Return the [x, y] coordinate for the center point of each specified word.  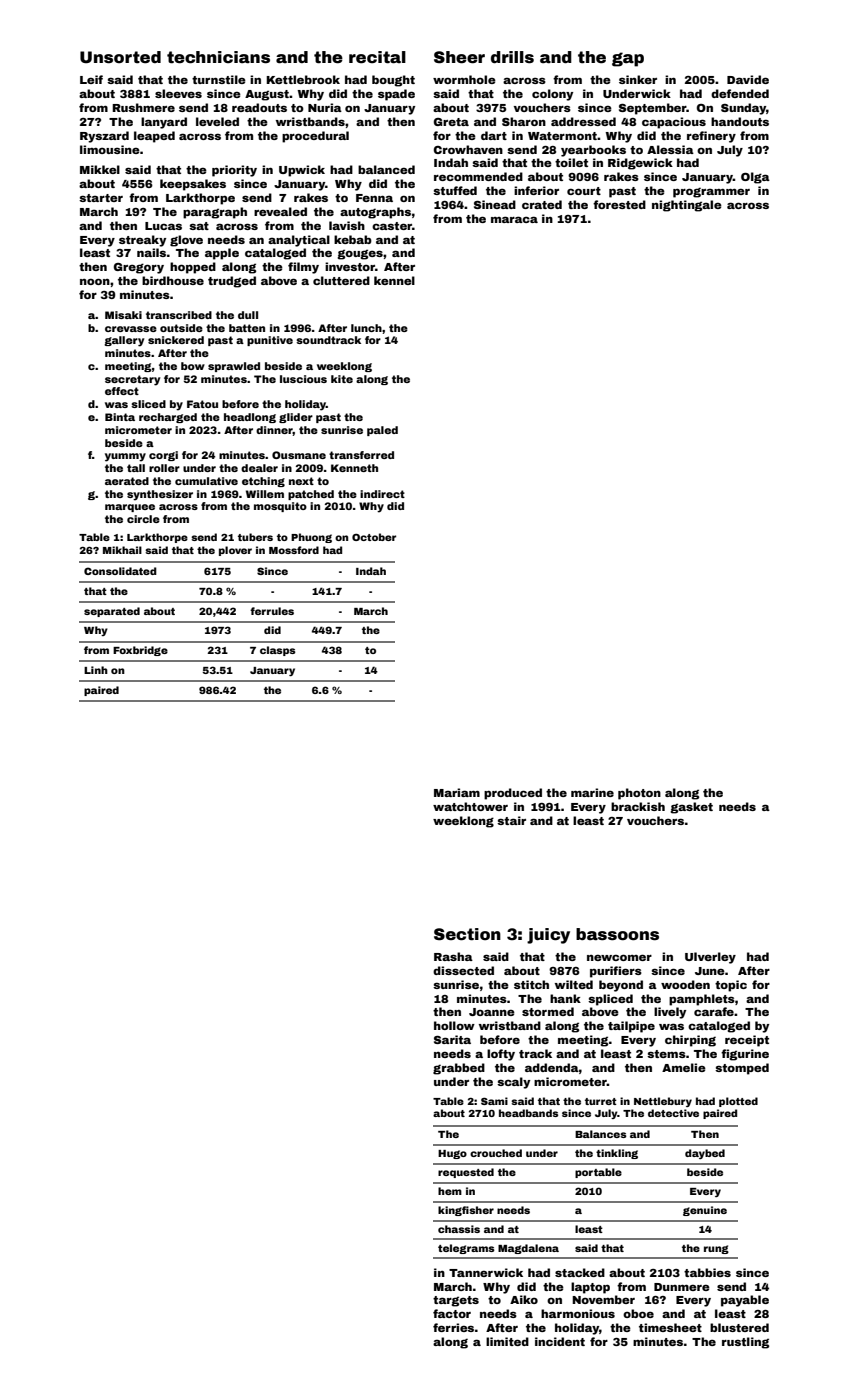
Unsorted [120, 57]
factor [452, 1313]
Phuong [311, 538]
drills [512, 57]
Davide [748, 79]
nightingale [687, 206]
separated [112, 612]
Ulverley [710, 958]
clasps [278, 651]
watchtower [470, 806]
